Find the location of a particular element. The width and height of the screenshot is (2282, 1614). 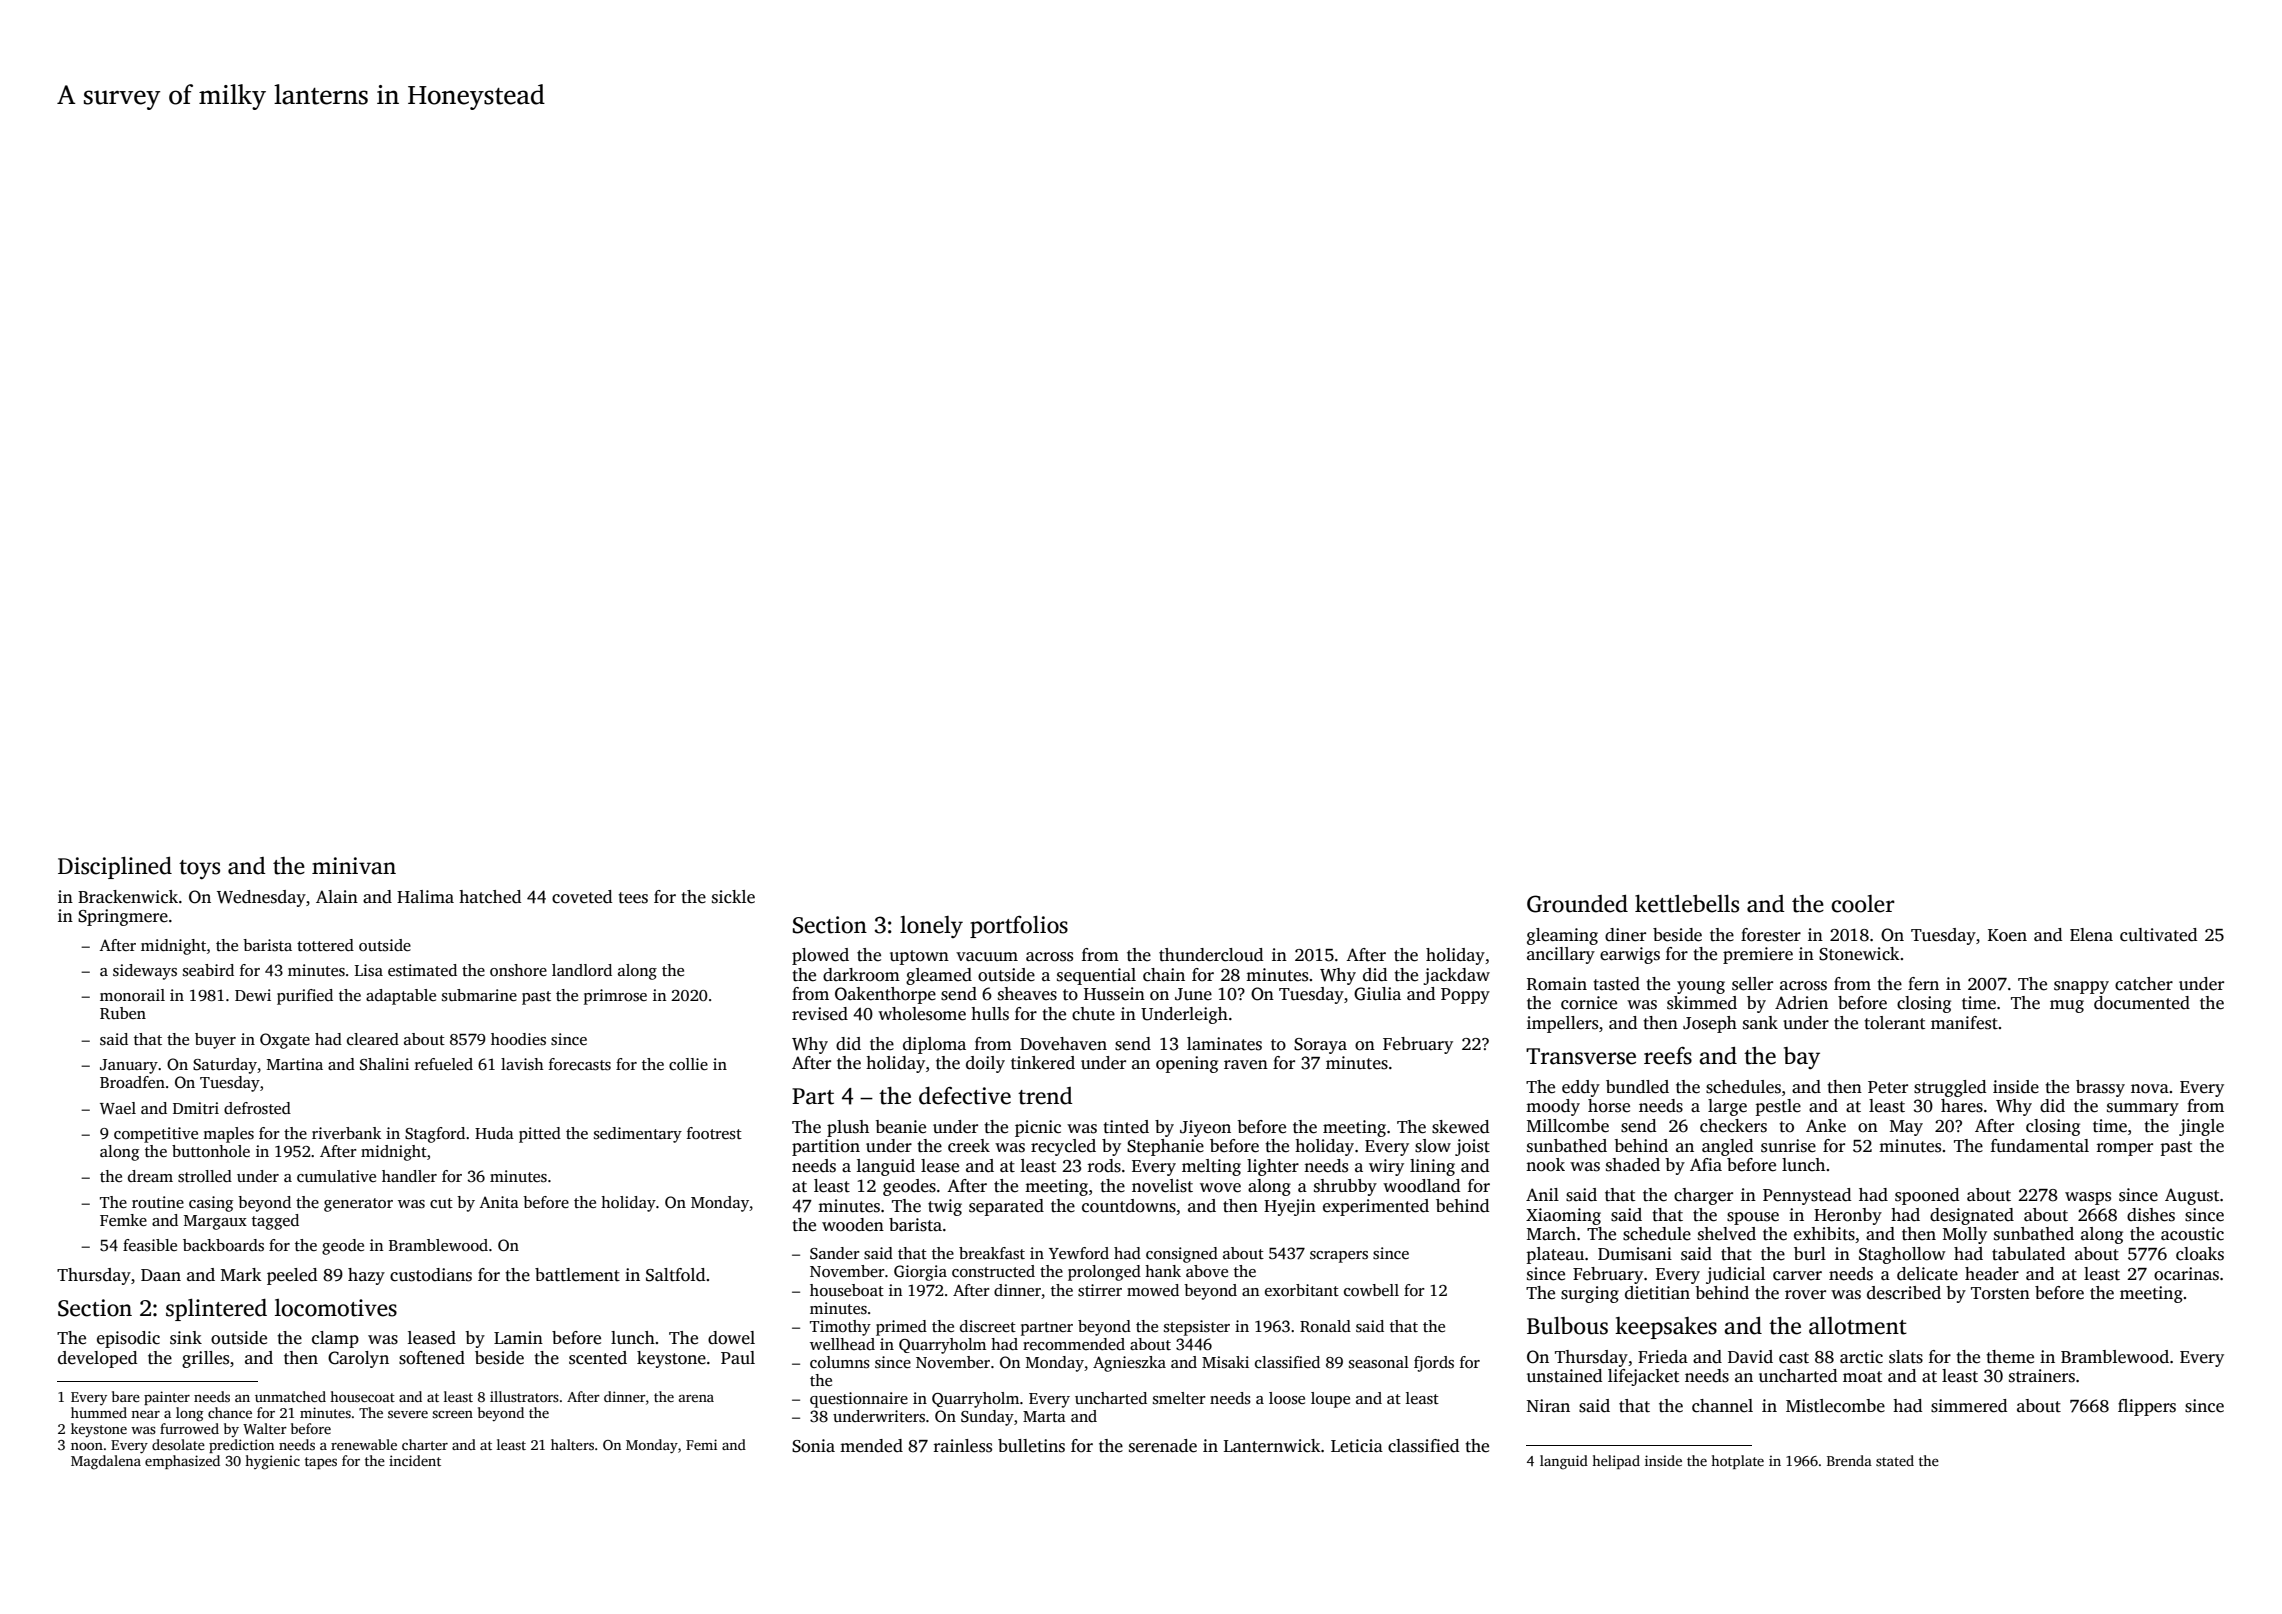

acoustic is located at coordinates (2192, 1234).
